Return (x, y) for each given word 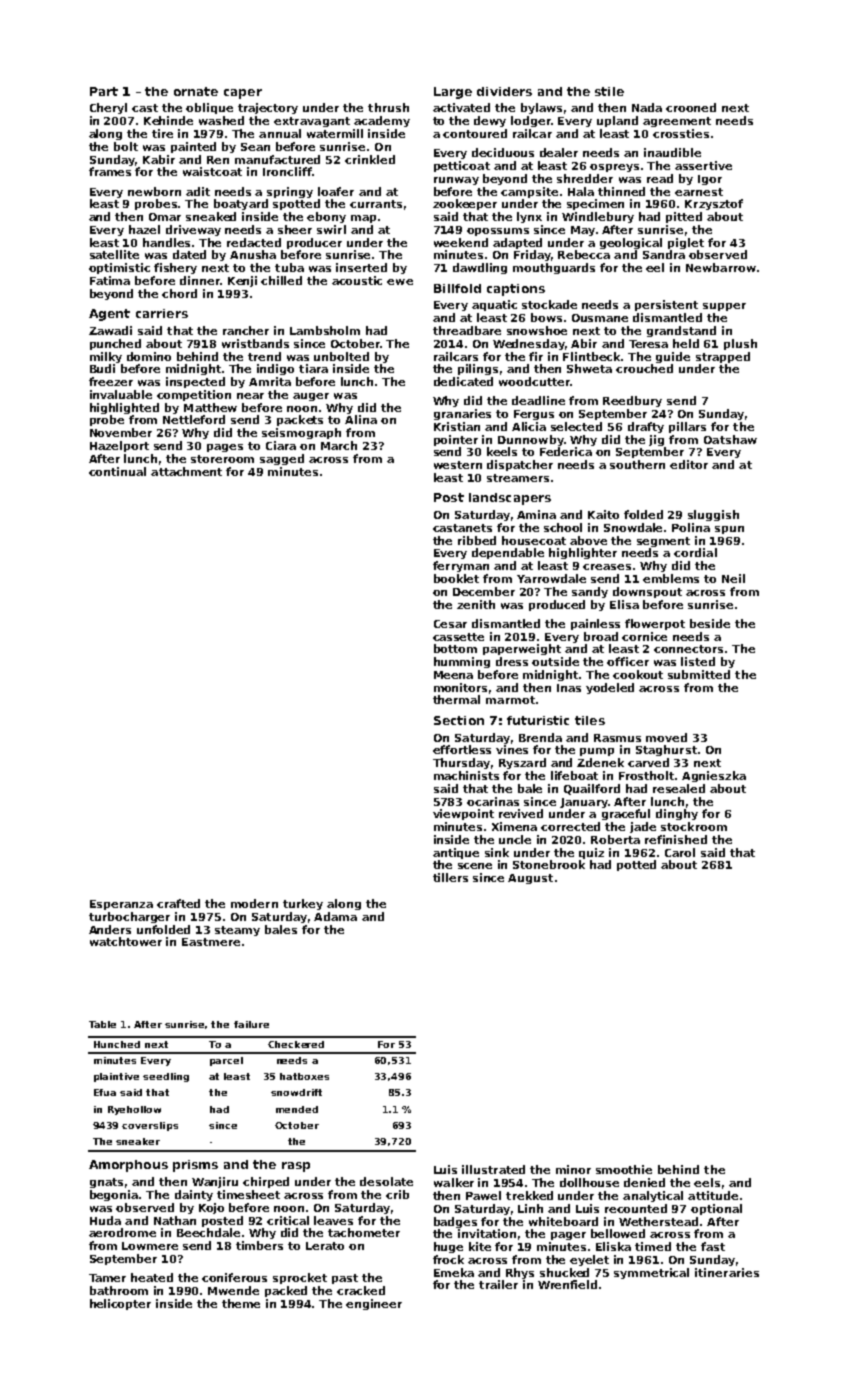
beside (710, 623)
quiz (591, 853)
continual (117, 471)
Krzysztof (714, 204)
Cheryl (108, 108)
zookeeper (465, 204)
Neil (733, 578)
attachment (186, 471)
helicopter (120, 1304)
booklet (456, 578)
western (458, 465)
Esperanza (121, 905)
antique (456, 853)
